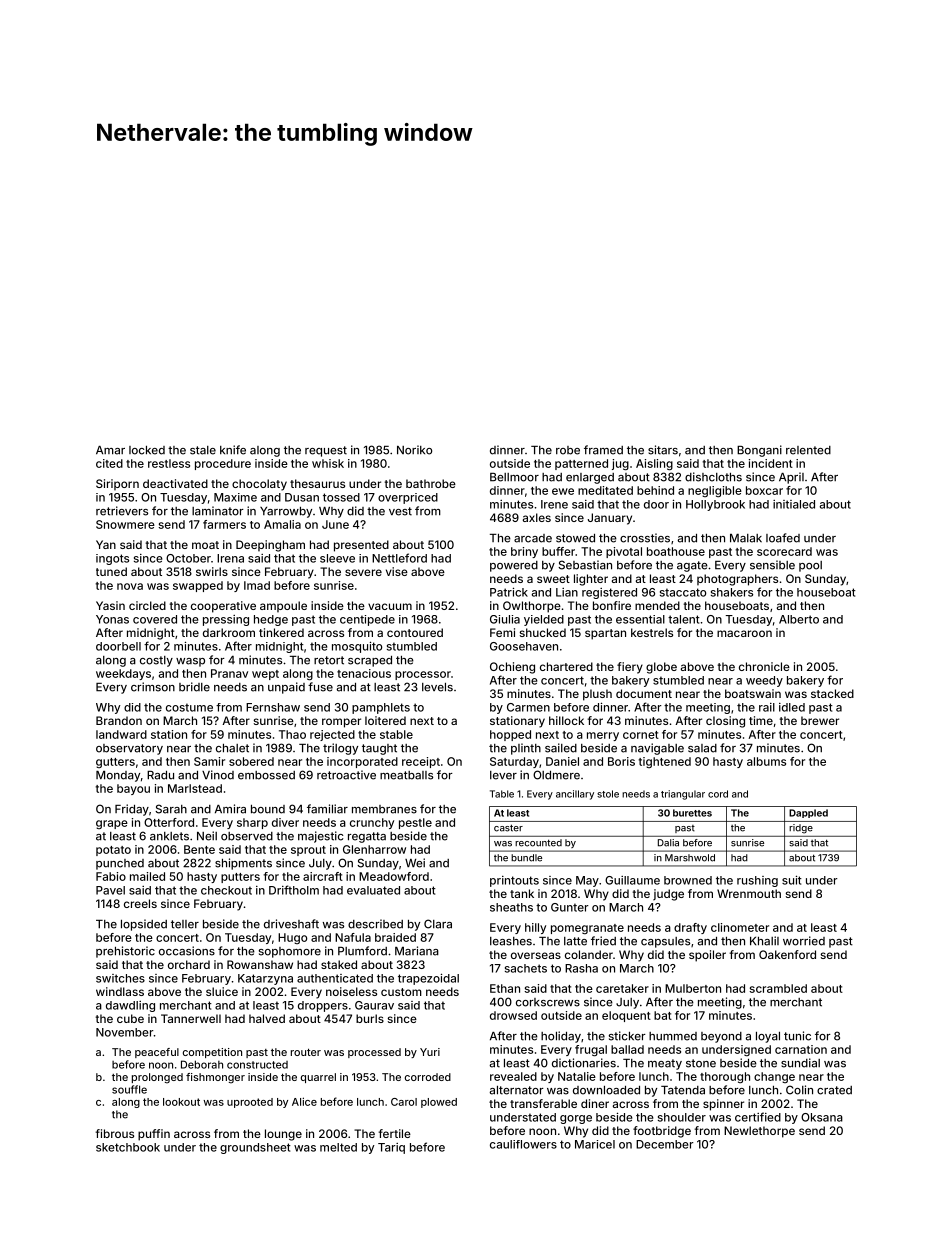 The width and height of the document is (952, 1233). What do you see at coordinates (255, 1148) in the document?
I see `groundsheet` at bounding box center [255, 1148].
